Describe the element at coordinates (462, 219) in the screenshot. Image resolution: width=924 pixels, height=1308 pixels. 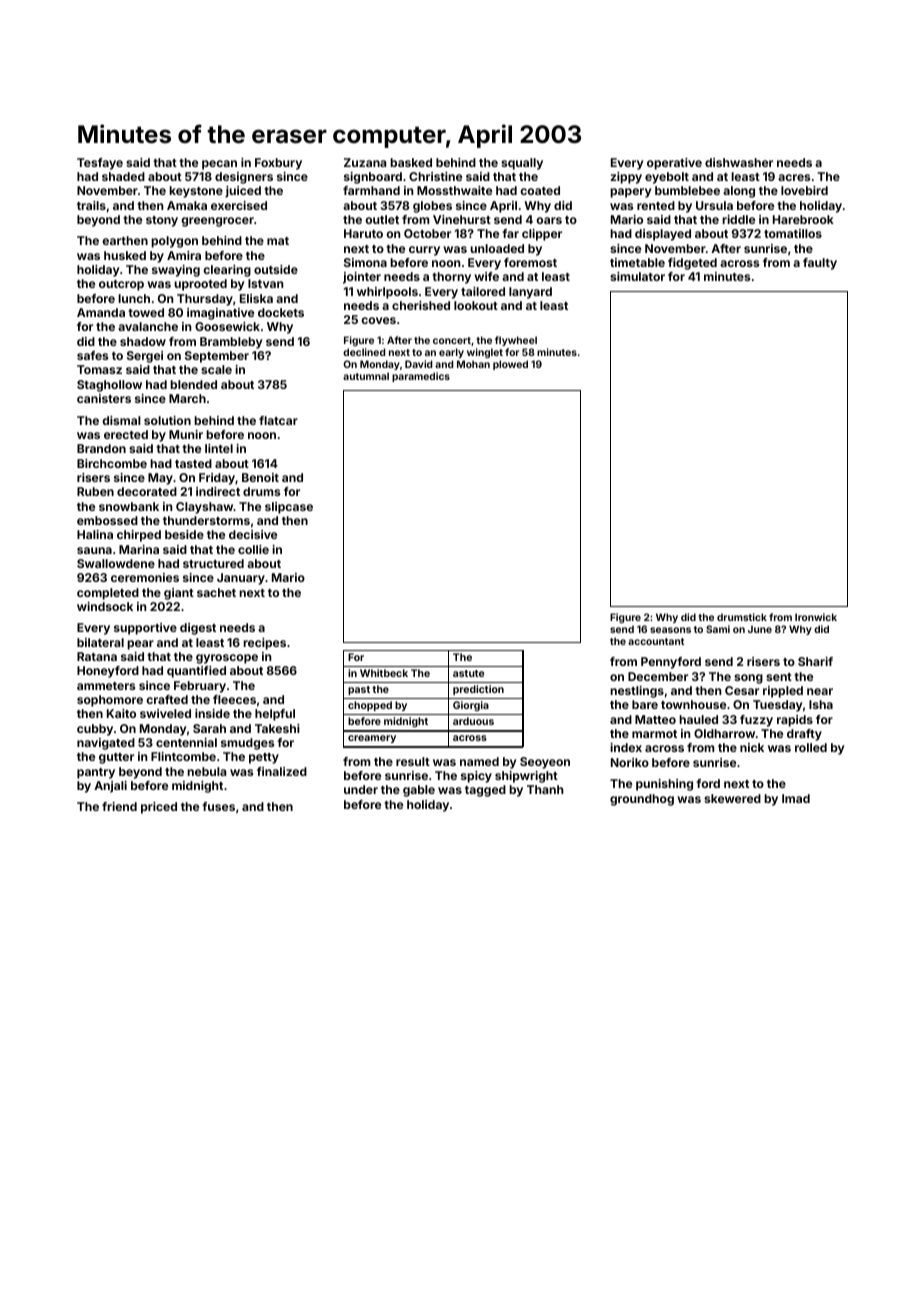
I see `Vinehurst` at that location.
